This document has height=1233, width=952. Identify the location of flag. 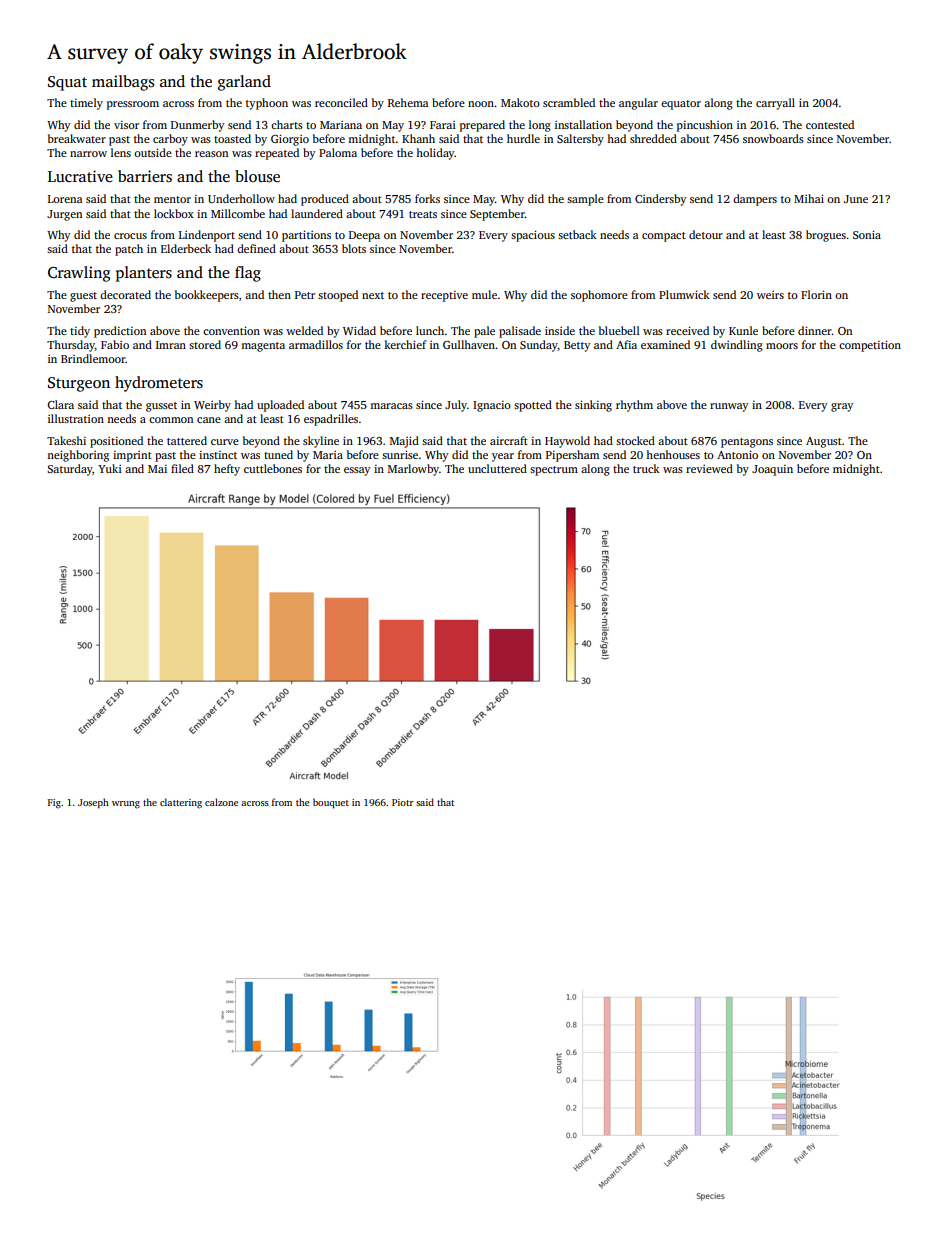
(248, 274).
